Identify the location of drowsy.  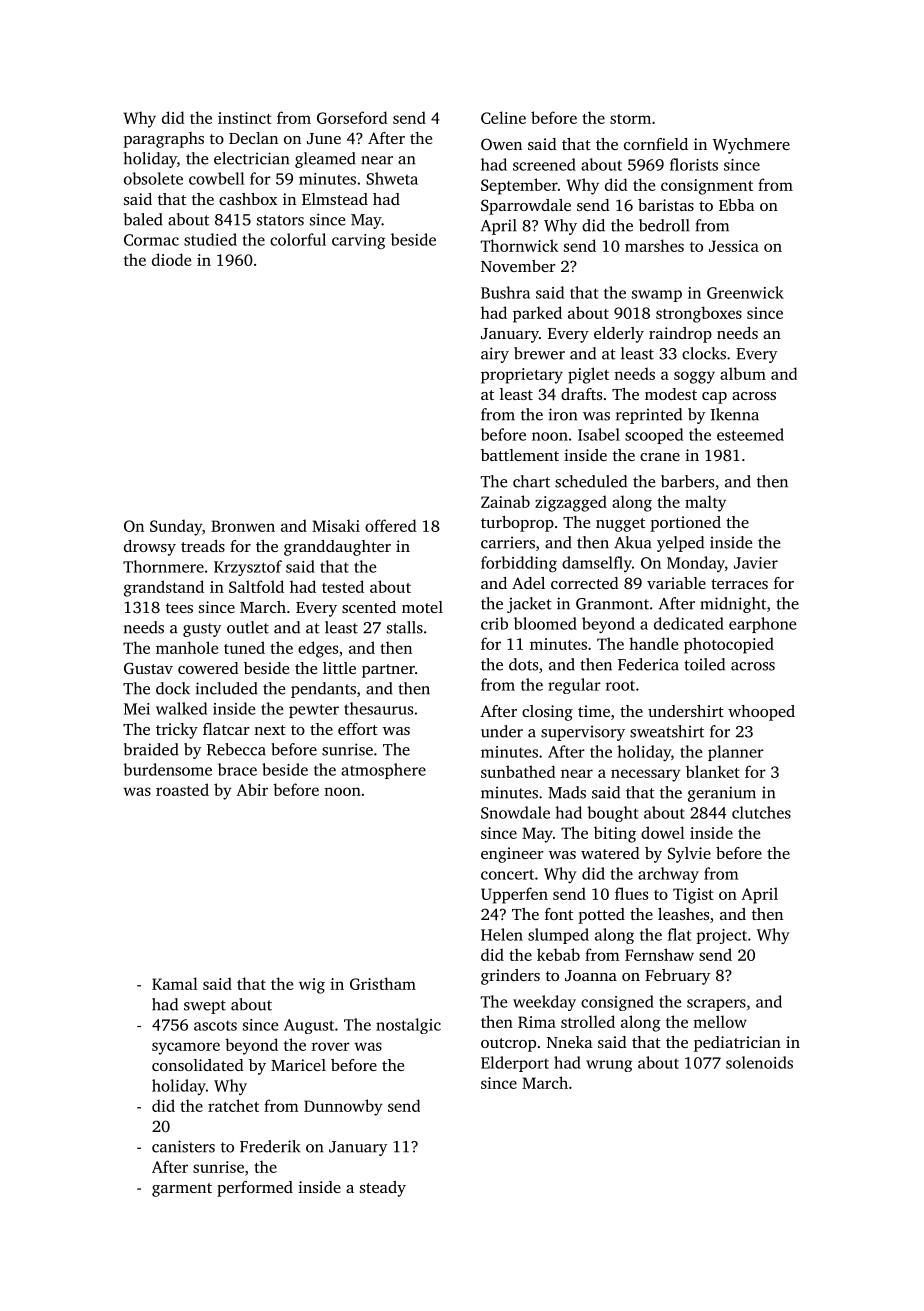
(150, 548).
